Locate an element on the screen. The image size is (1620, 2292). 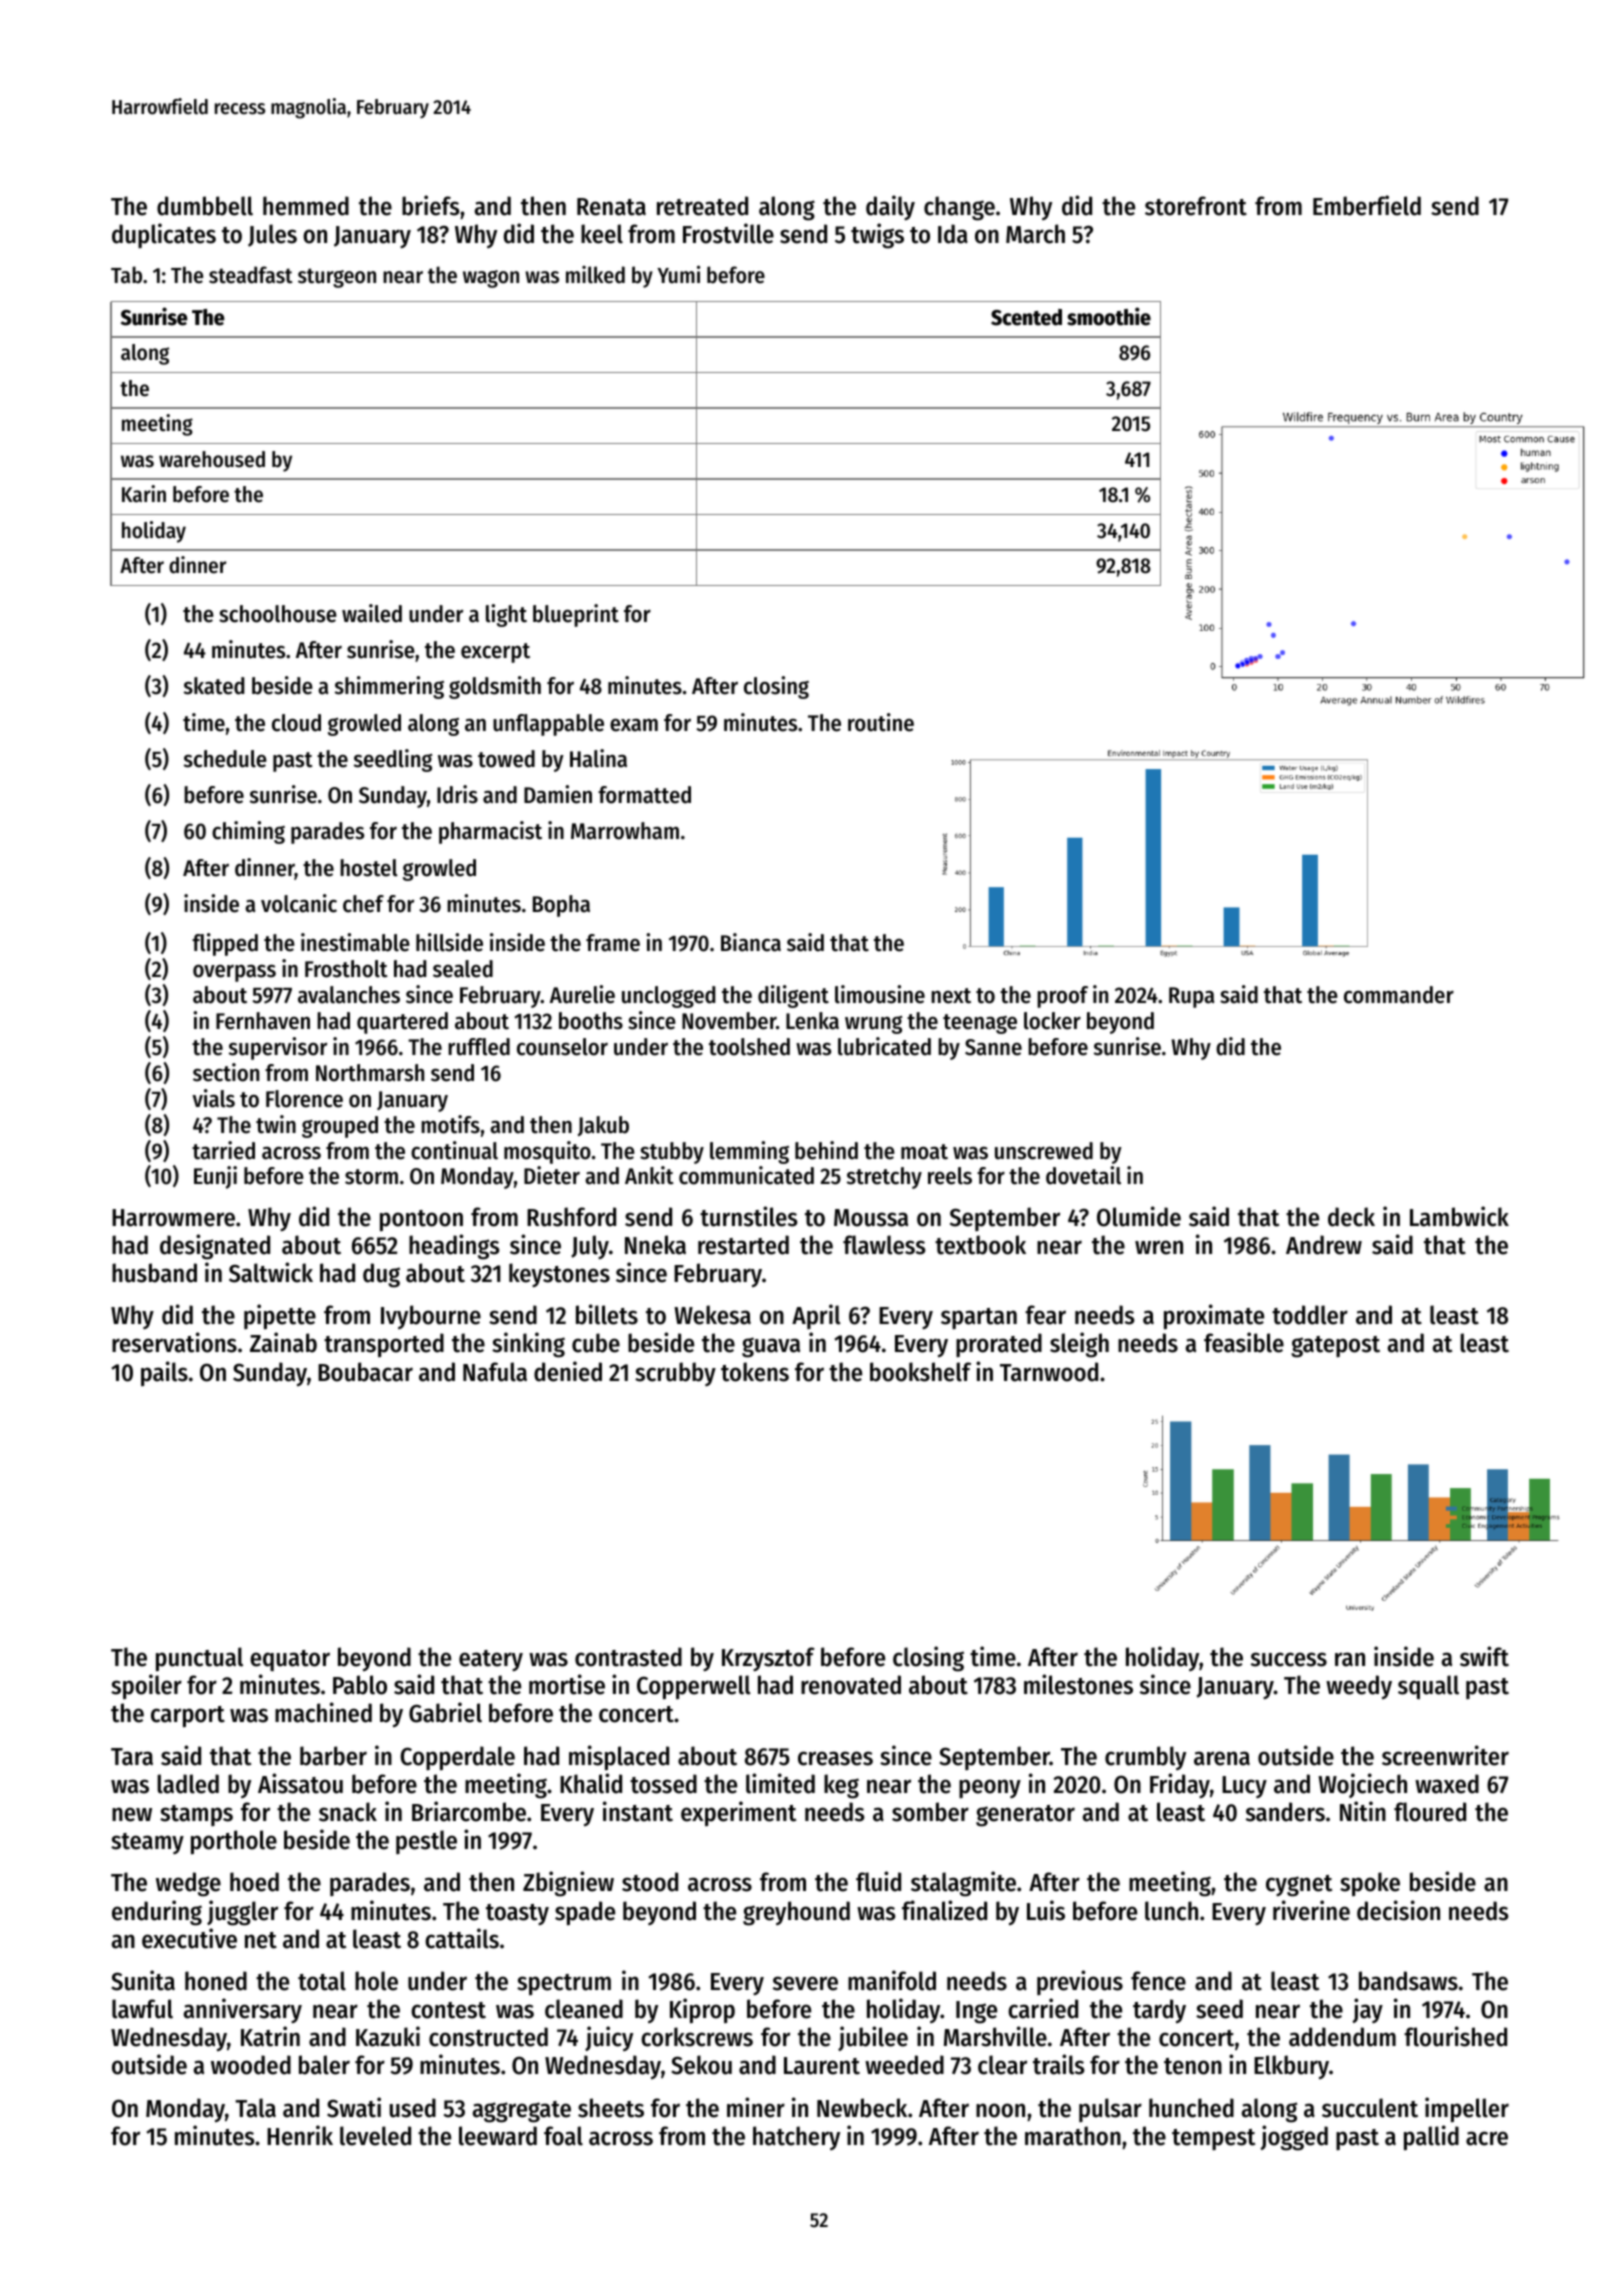
briefs is located at coordinates (431, 205).
